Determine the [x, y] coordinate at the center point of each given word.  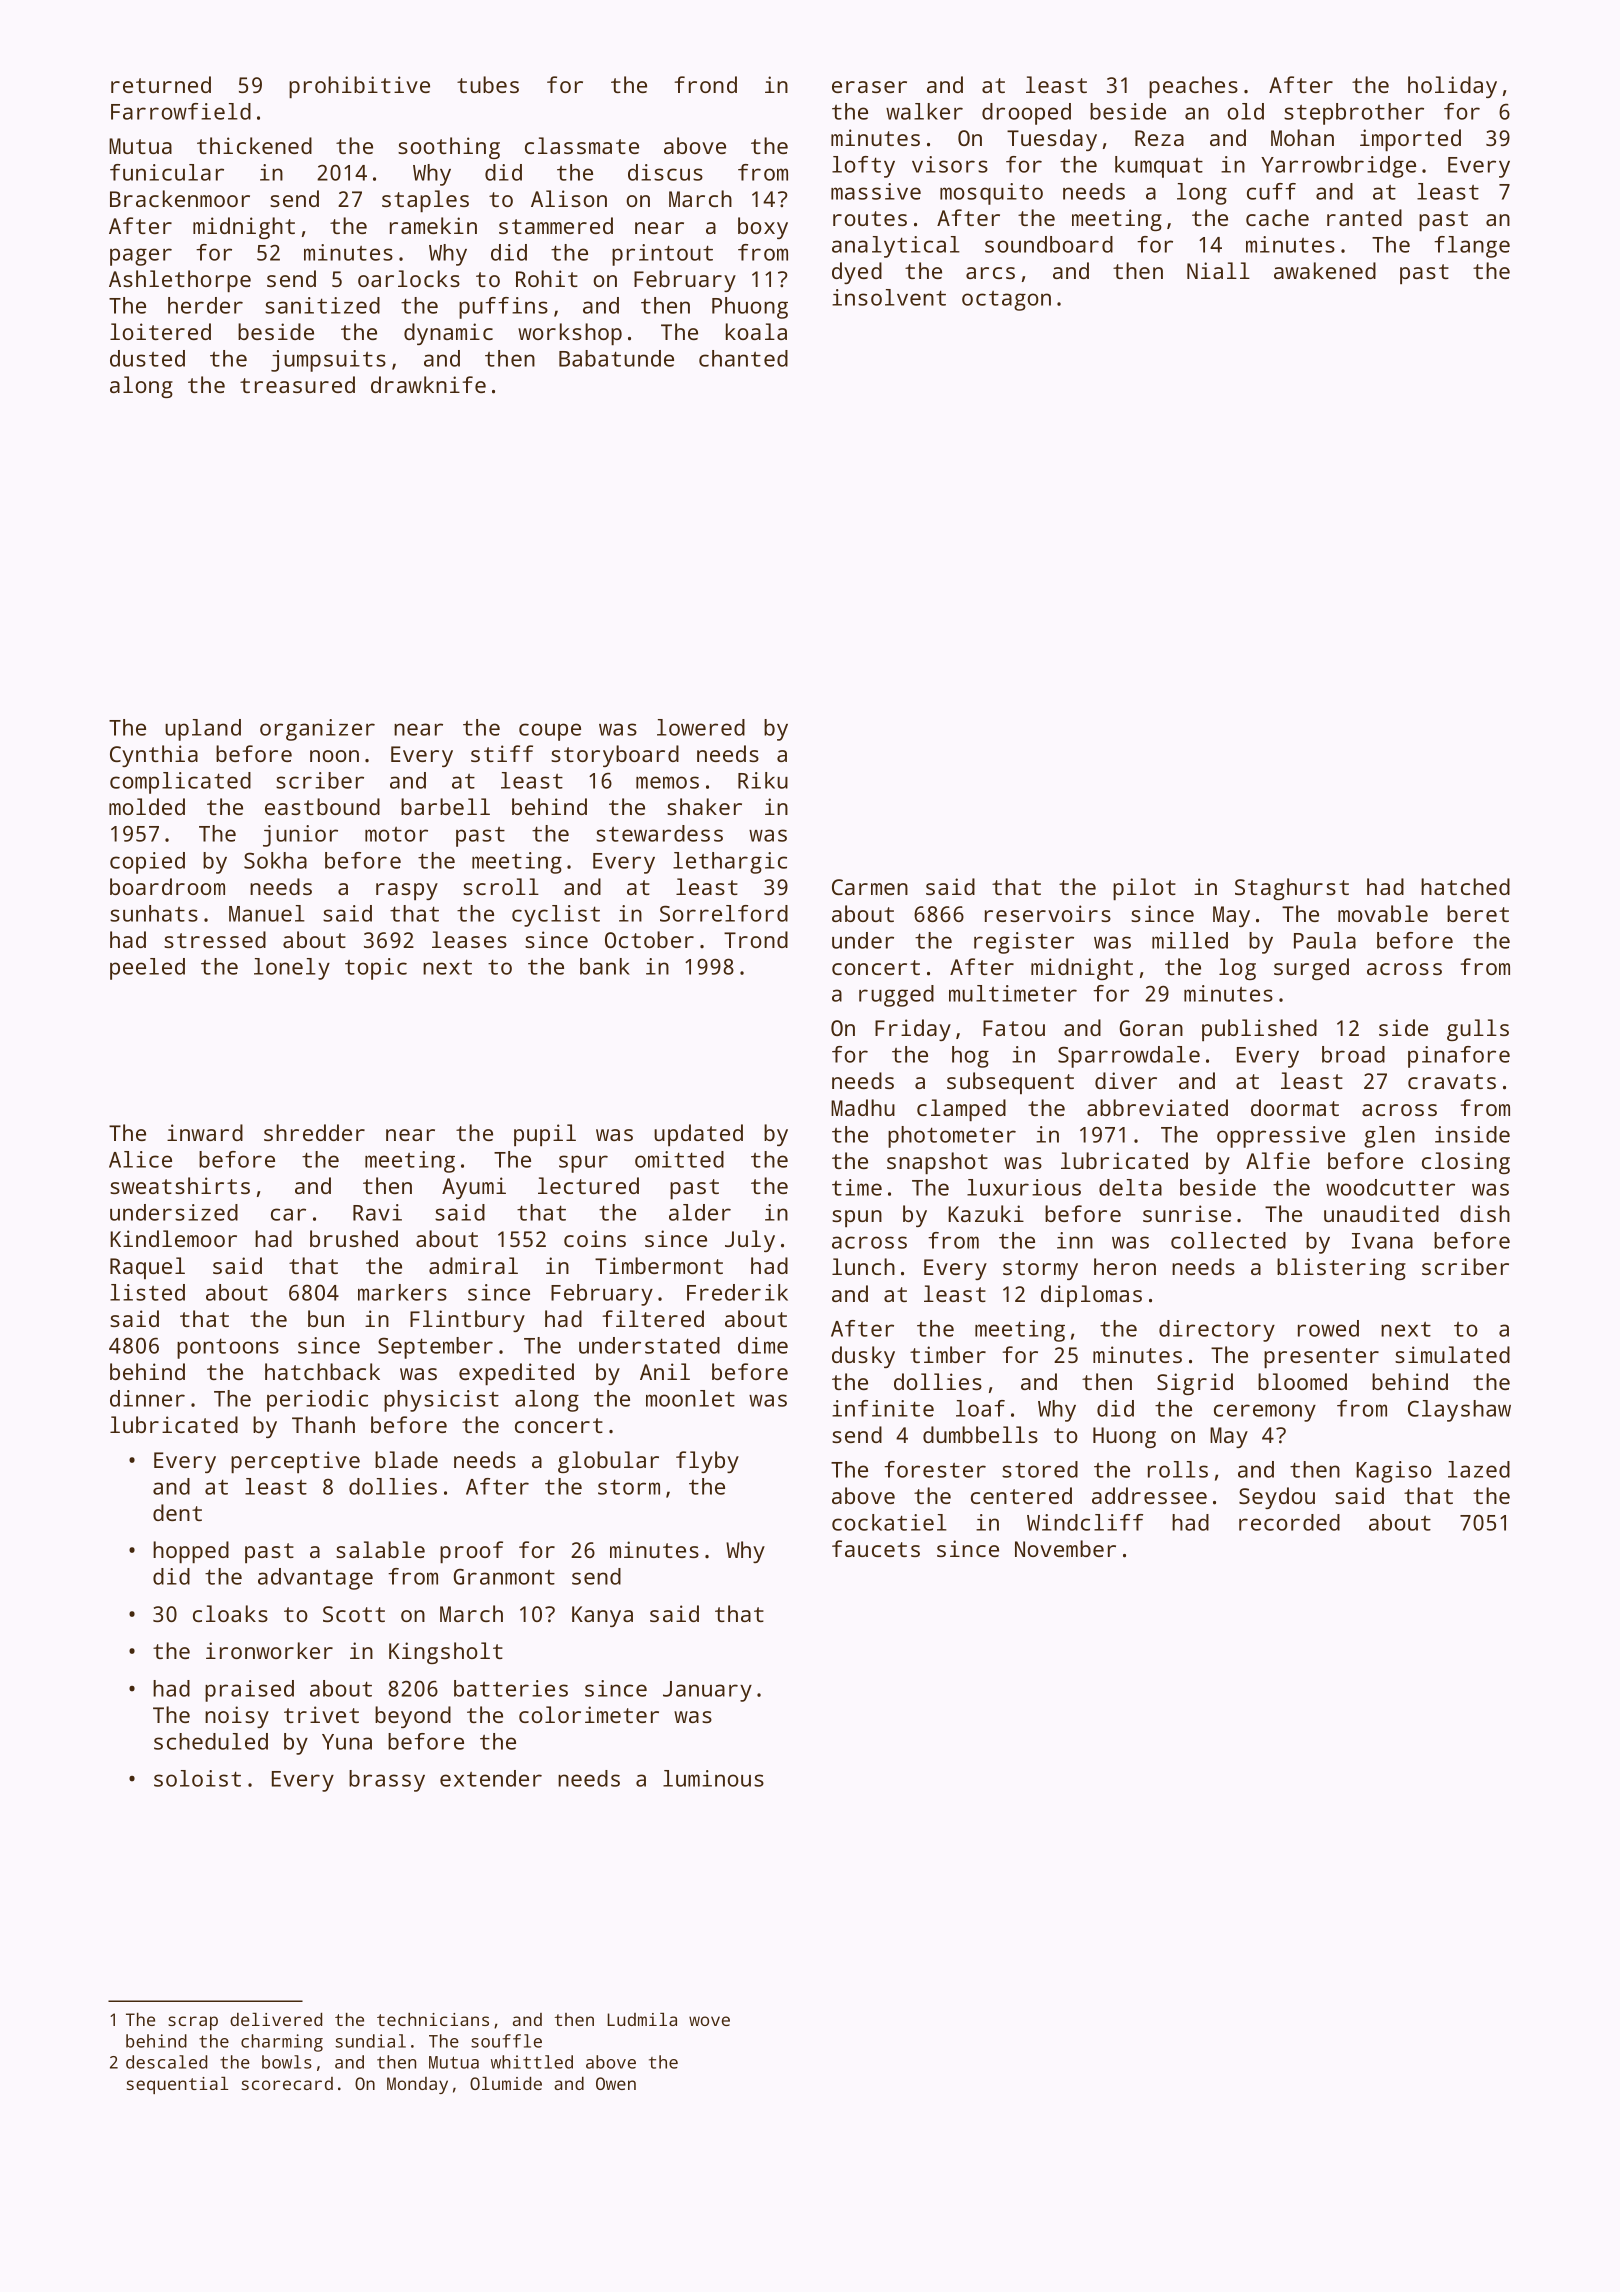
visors [950, 164]
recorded [1289, 1522]
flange [1472, 247]
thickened [254, 145]
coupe [550, 732]
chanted [743, 358]
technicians [433, 2019]
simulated [1452, 1354]
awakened [1325, 270]
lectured [588, 1185]
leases [469, 939]
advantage [315, 1579]
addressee [1149, 1495]
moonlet [690, 1398]
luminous [713, 1778]
